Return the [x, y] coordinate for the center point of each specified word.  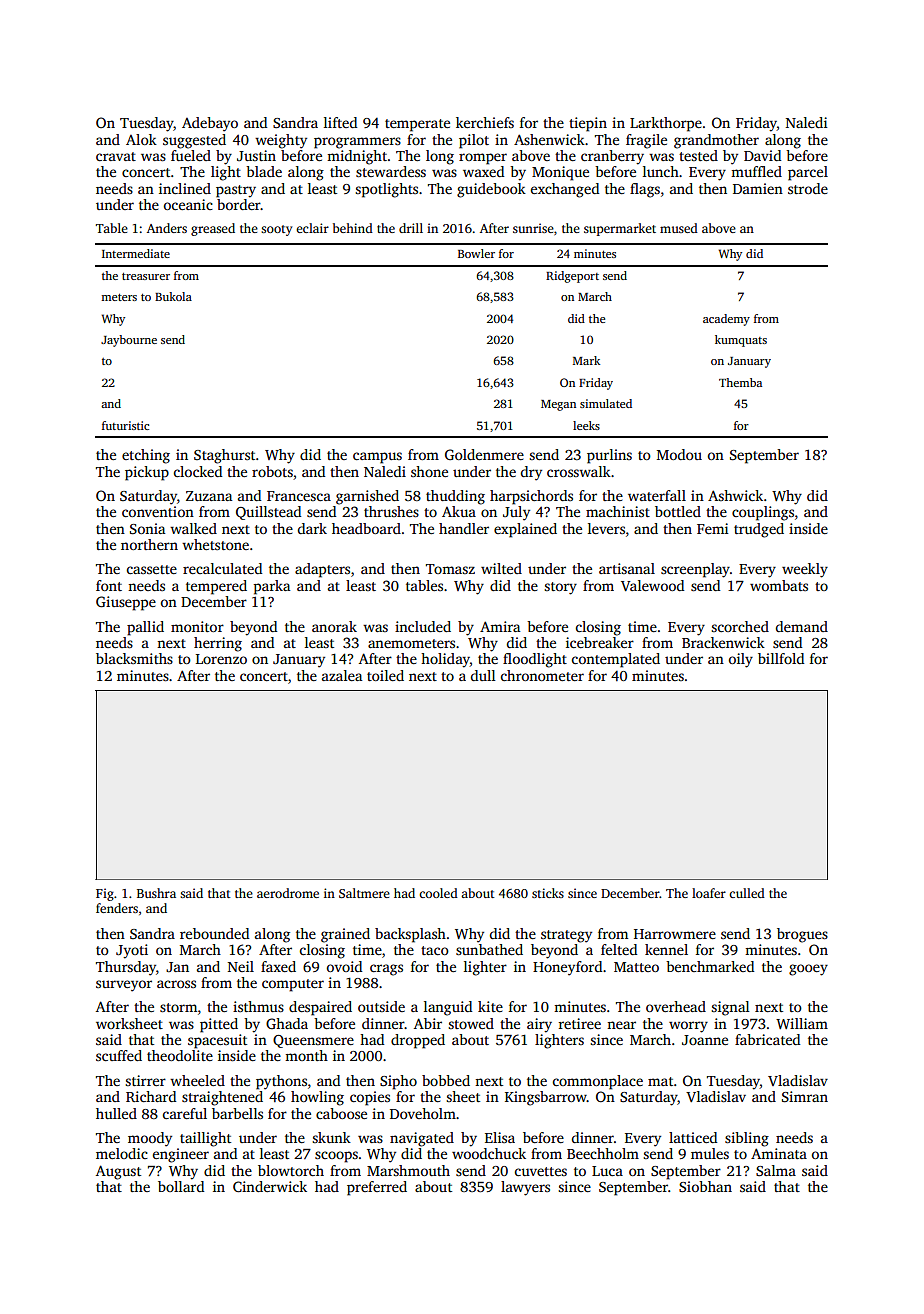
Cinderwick [270, 1186]
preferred [377, 1188]
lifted [340, 122]
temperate [417, 125]
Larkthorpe [666, 124]
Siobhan [705, 1186]
